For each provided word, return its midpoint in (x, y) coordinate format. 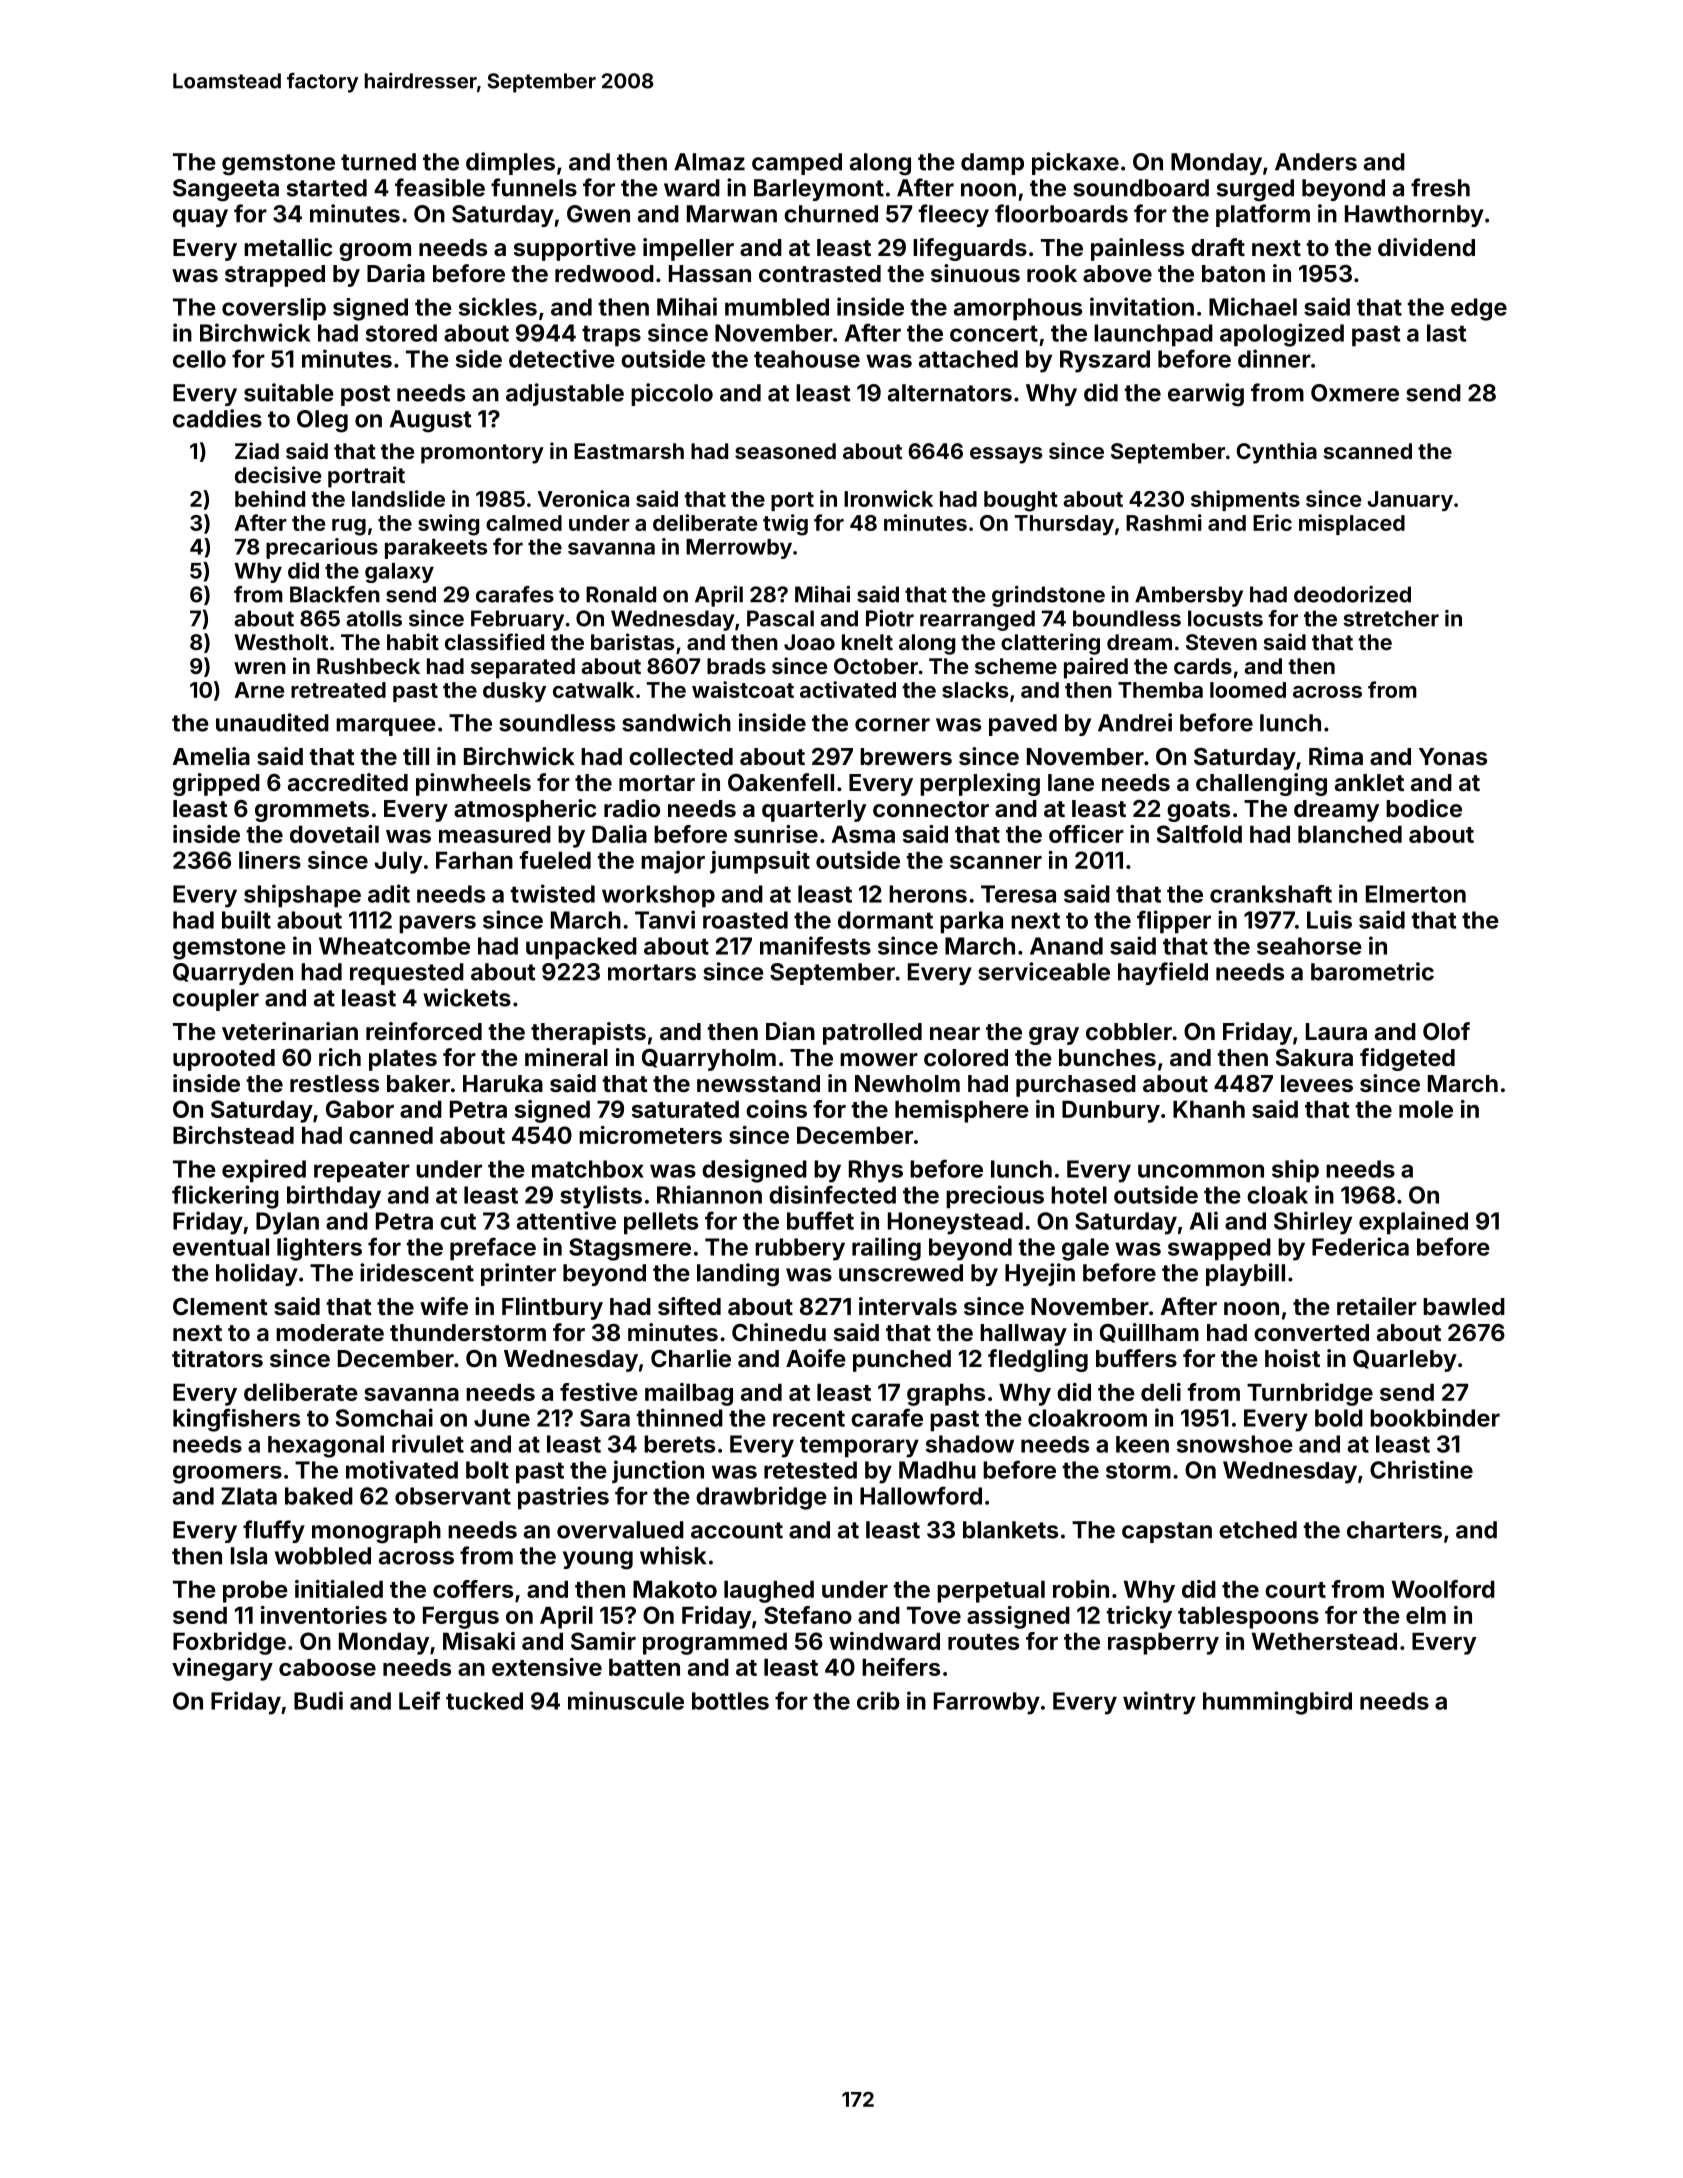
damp (992, 164)
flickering (225, 1197)
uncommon (1201, 1171)
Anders (1316, 162)
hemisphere (962, 1111)
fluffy (274, 1531)
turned (378, 162)
